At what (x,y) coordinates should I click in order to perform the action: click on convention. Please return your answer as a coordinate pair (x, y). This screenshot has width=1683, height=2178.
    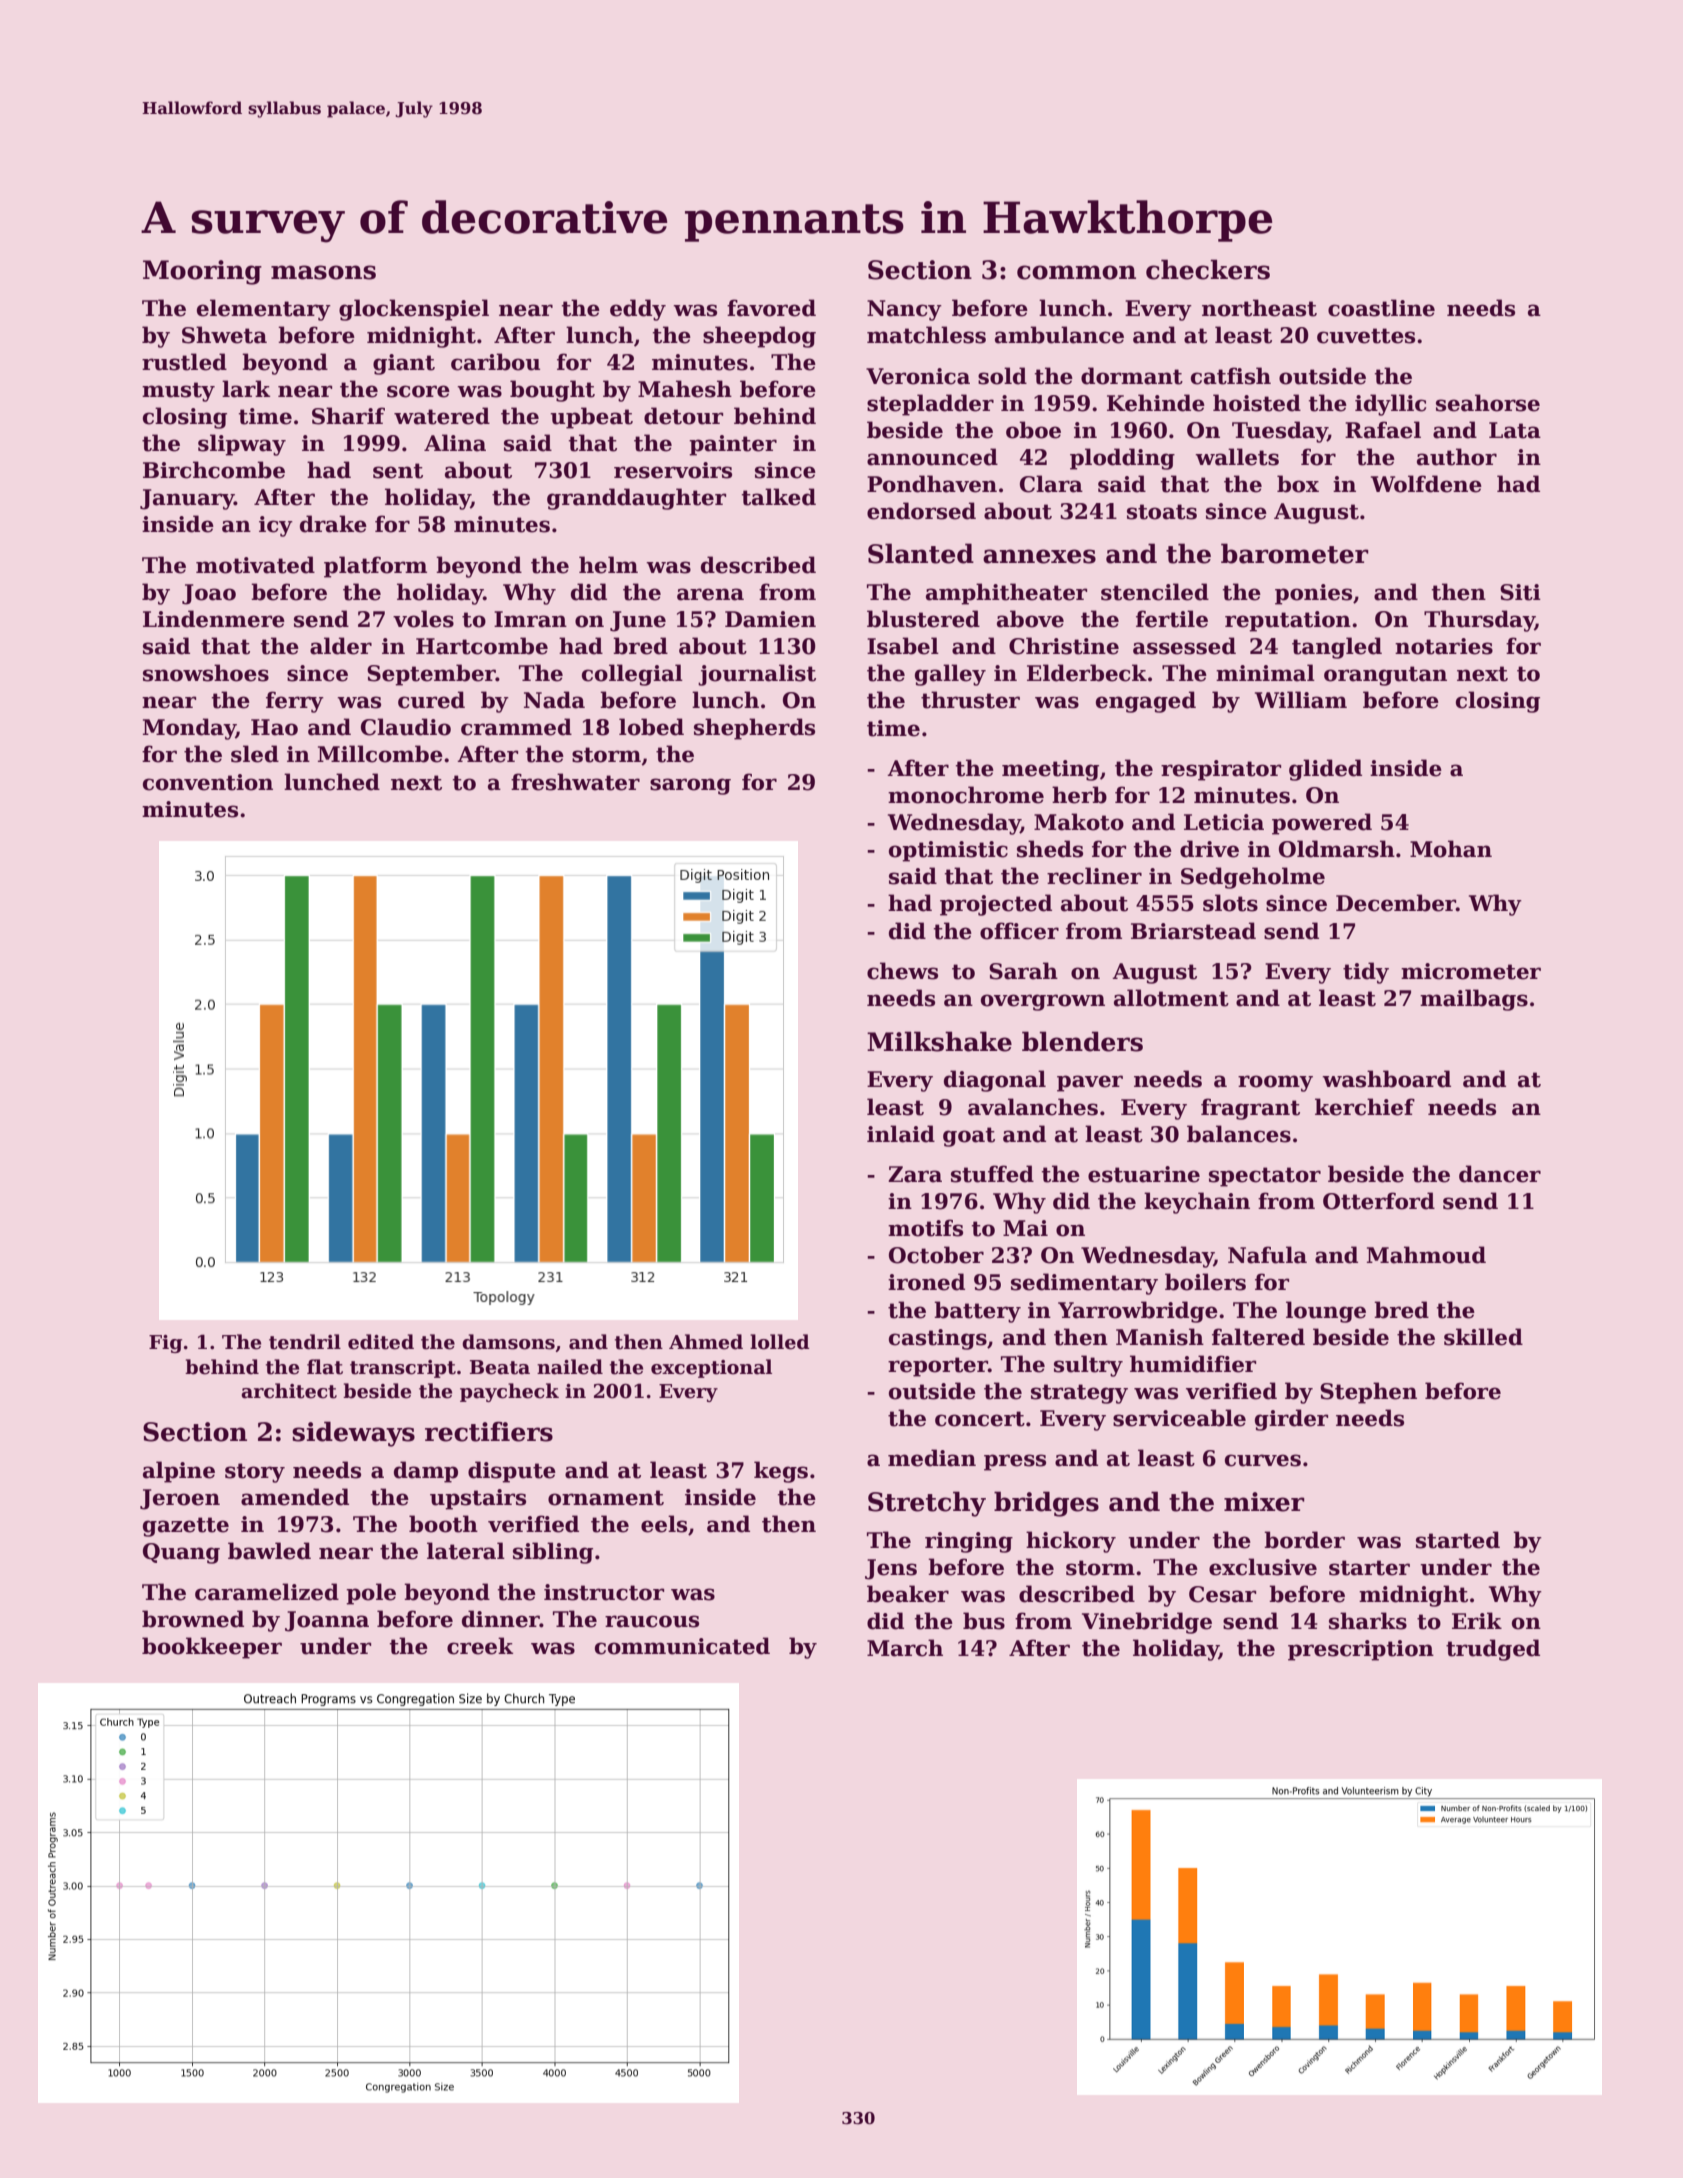
    Looking at the image, I should click on (208, 782).
